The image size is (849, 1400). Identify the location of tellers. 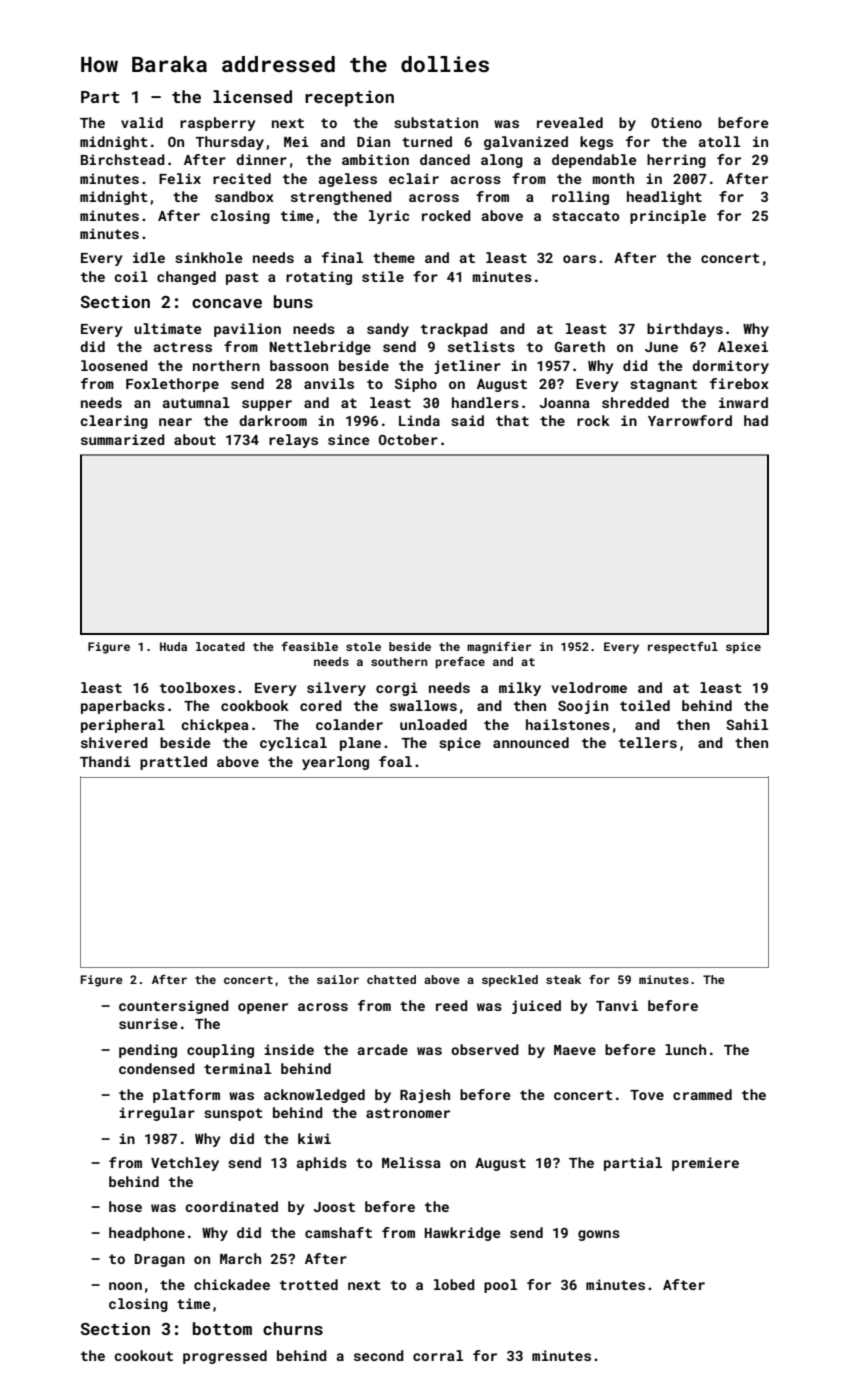
(648, 742).
